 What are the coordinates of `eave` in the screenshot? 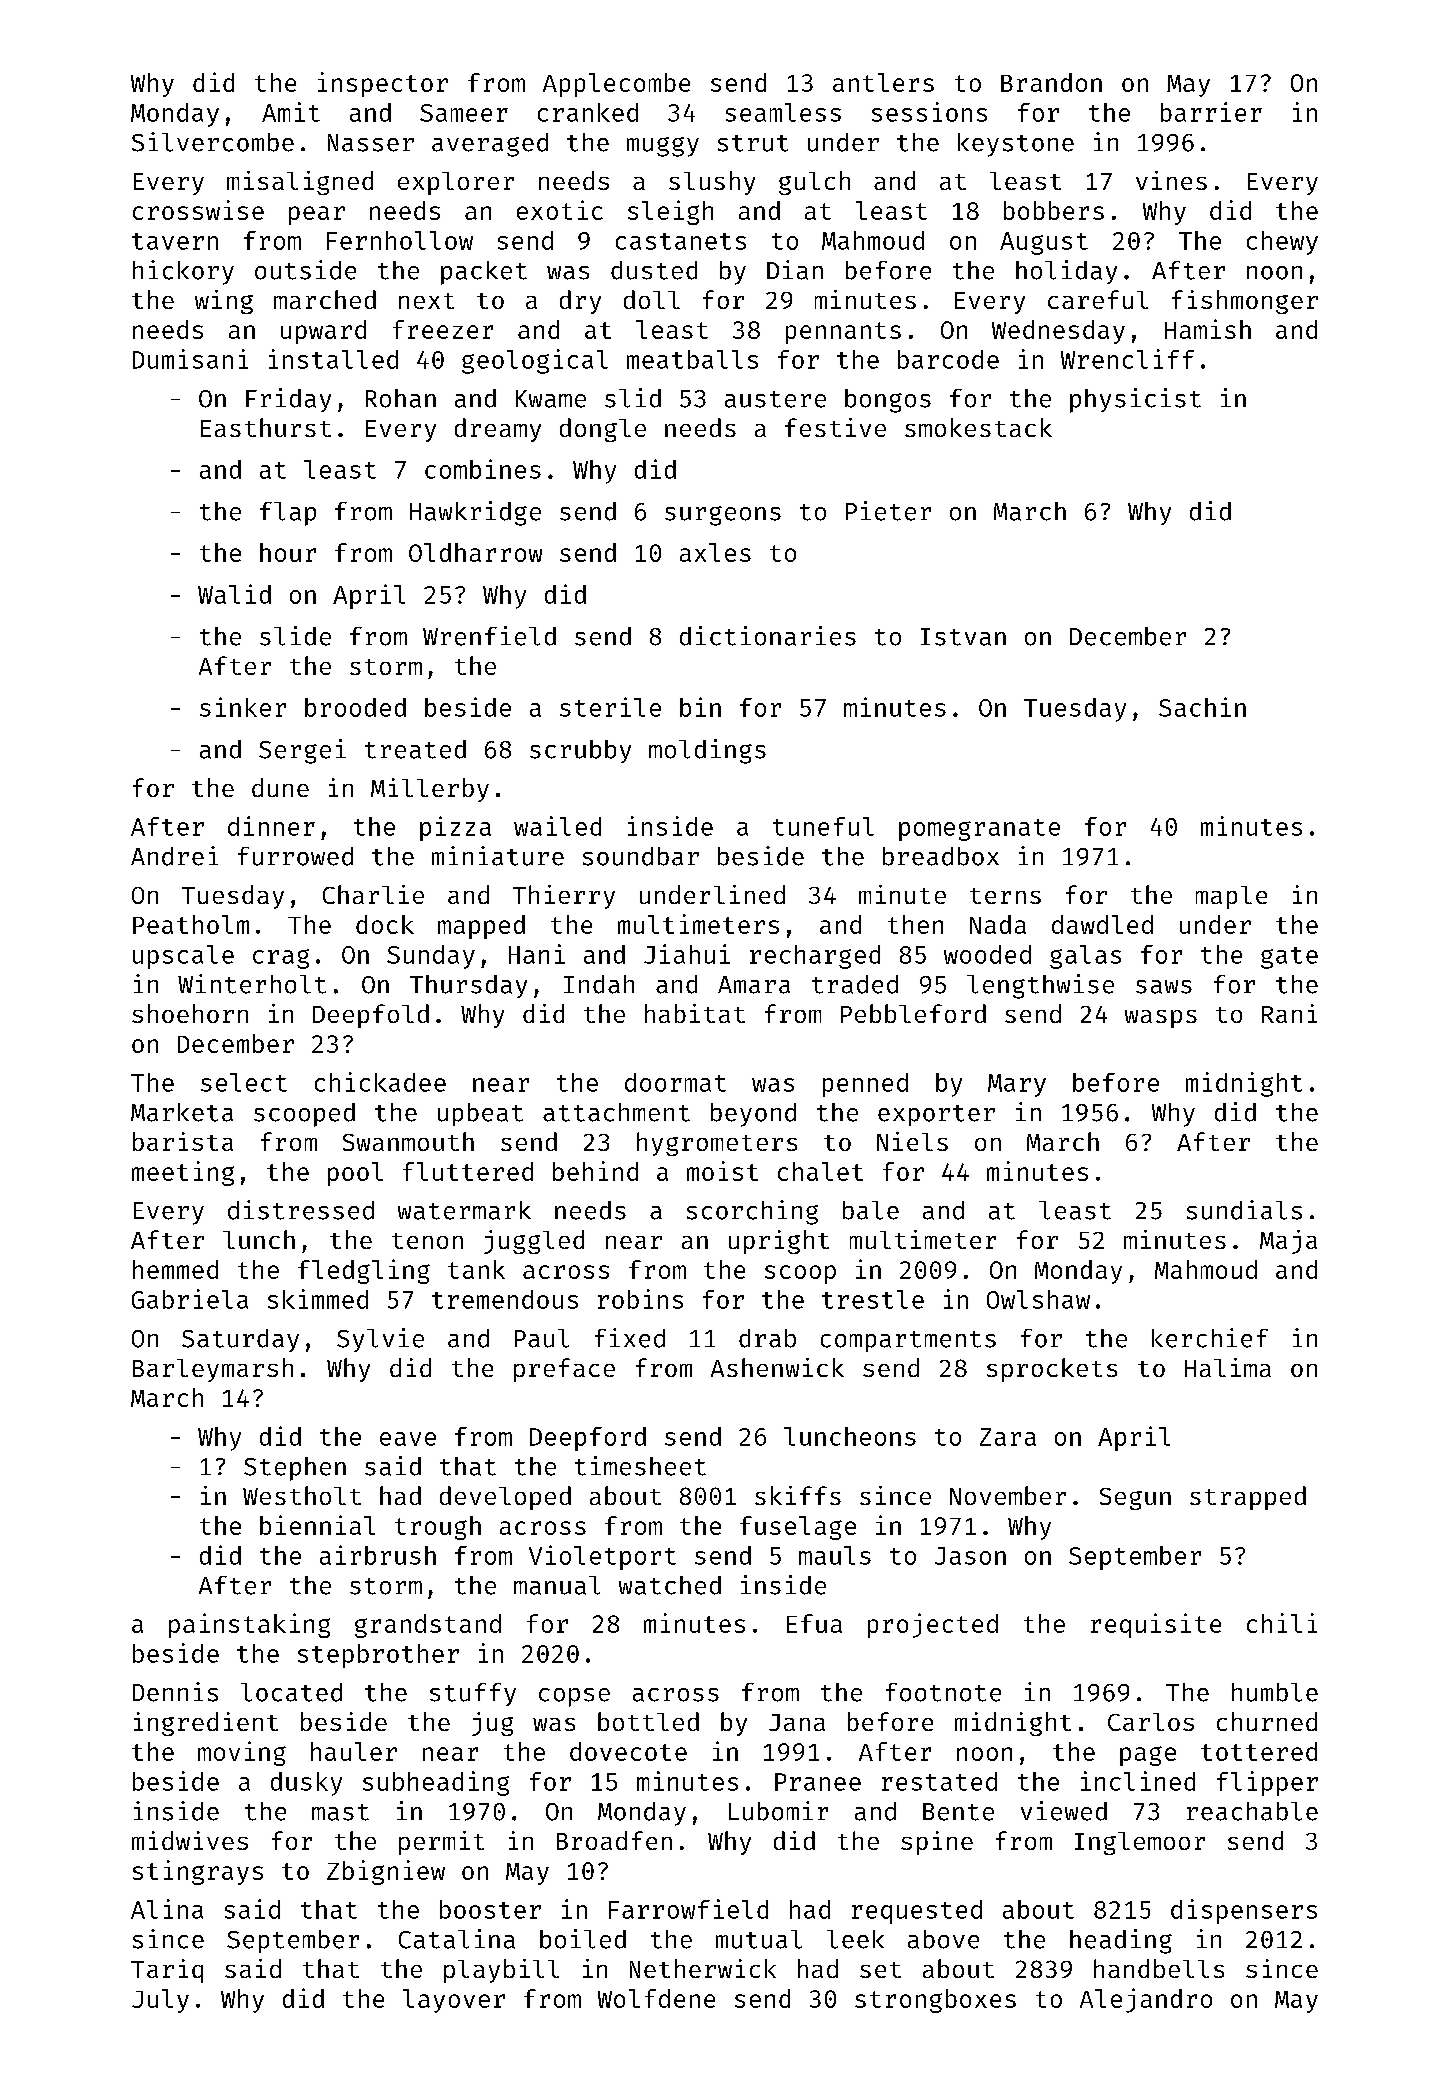 It's located at (408, 1439).
